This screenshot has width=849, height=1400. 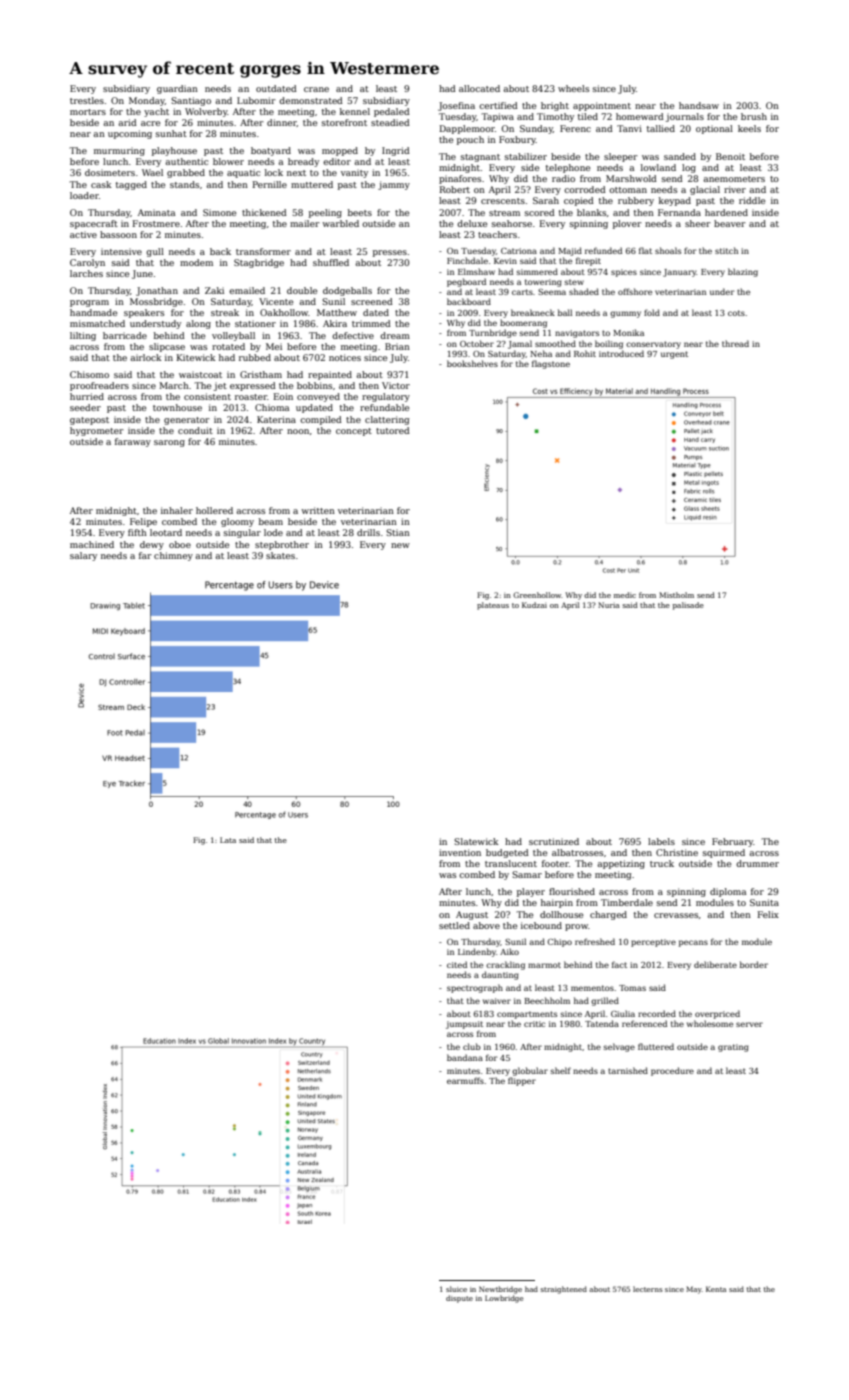 I want to click on flagstone, so click(x=551, y=364).
